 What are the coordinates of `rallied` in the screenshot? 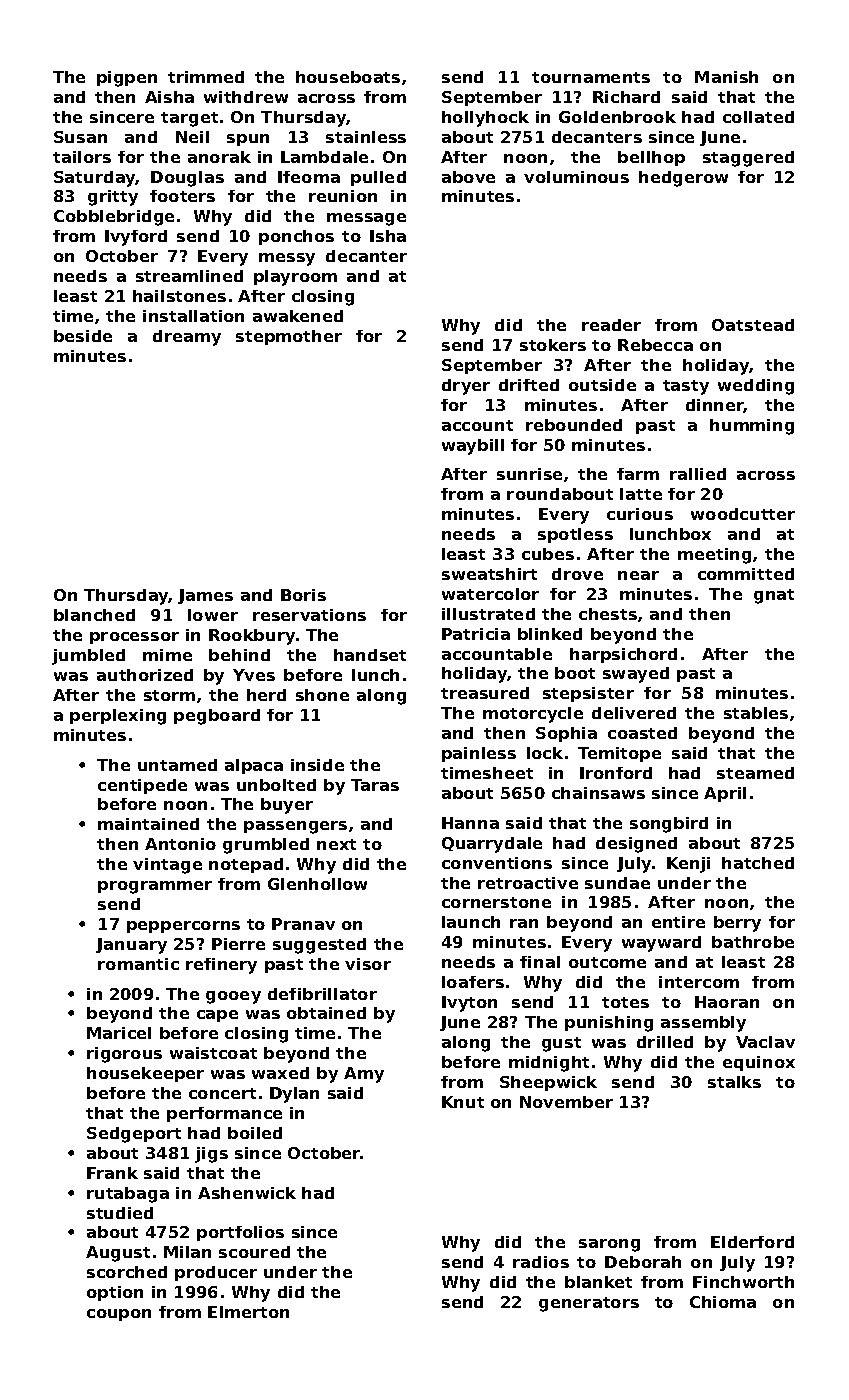 It's located at (698, 474).
